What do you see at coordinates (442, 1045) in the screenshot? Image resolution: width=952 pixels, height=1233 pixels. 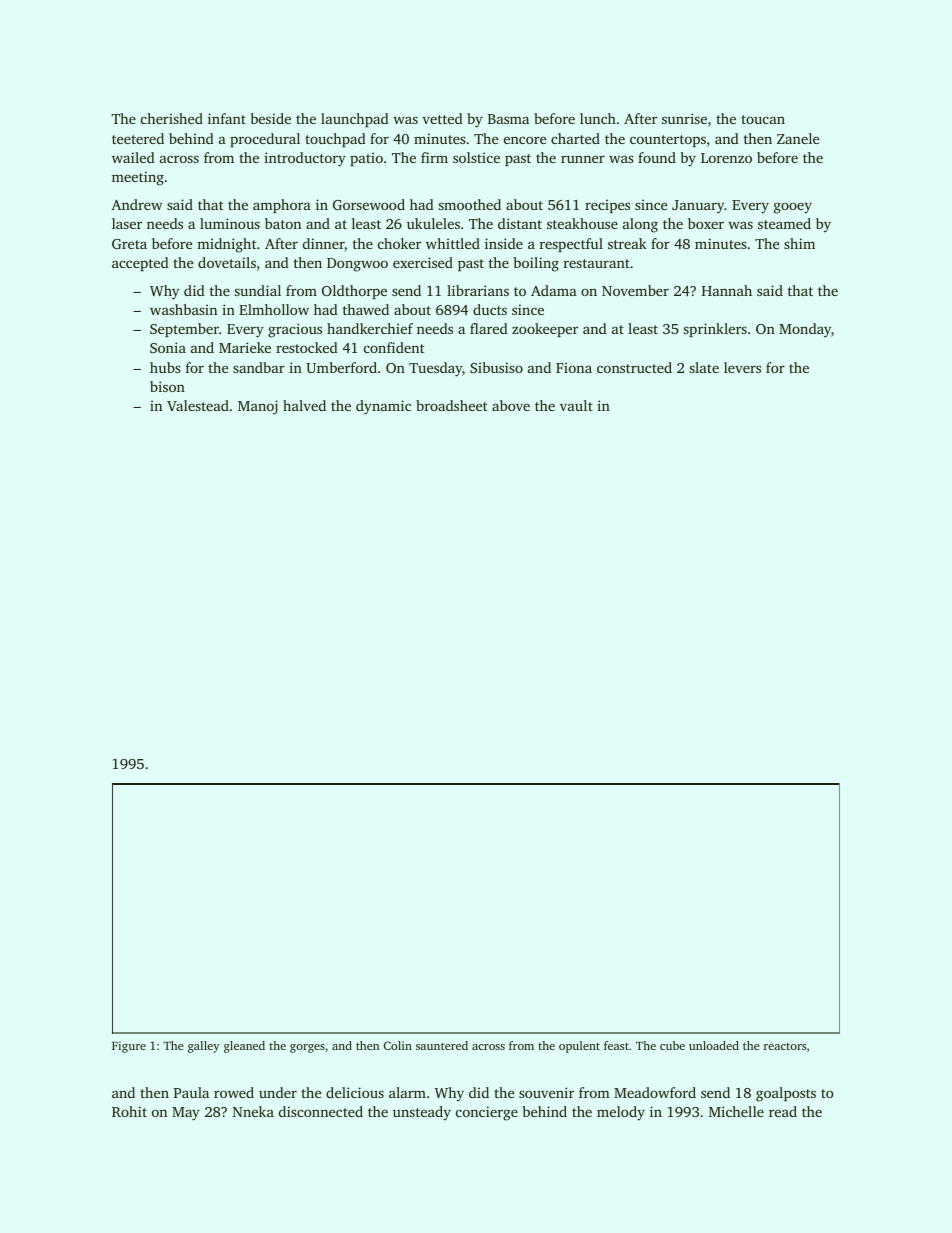 I see `sauntered` at bounding box center [442, 1045].
